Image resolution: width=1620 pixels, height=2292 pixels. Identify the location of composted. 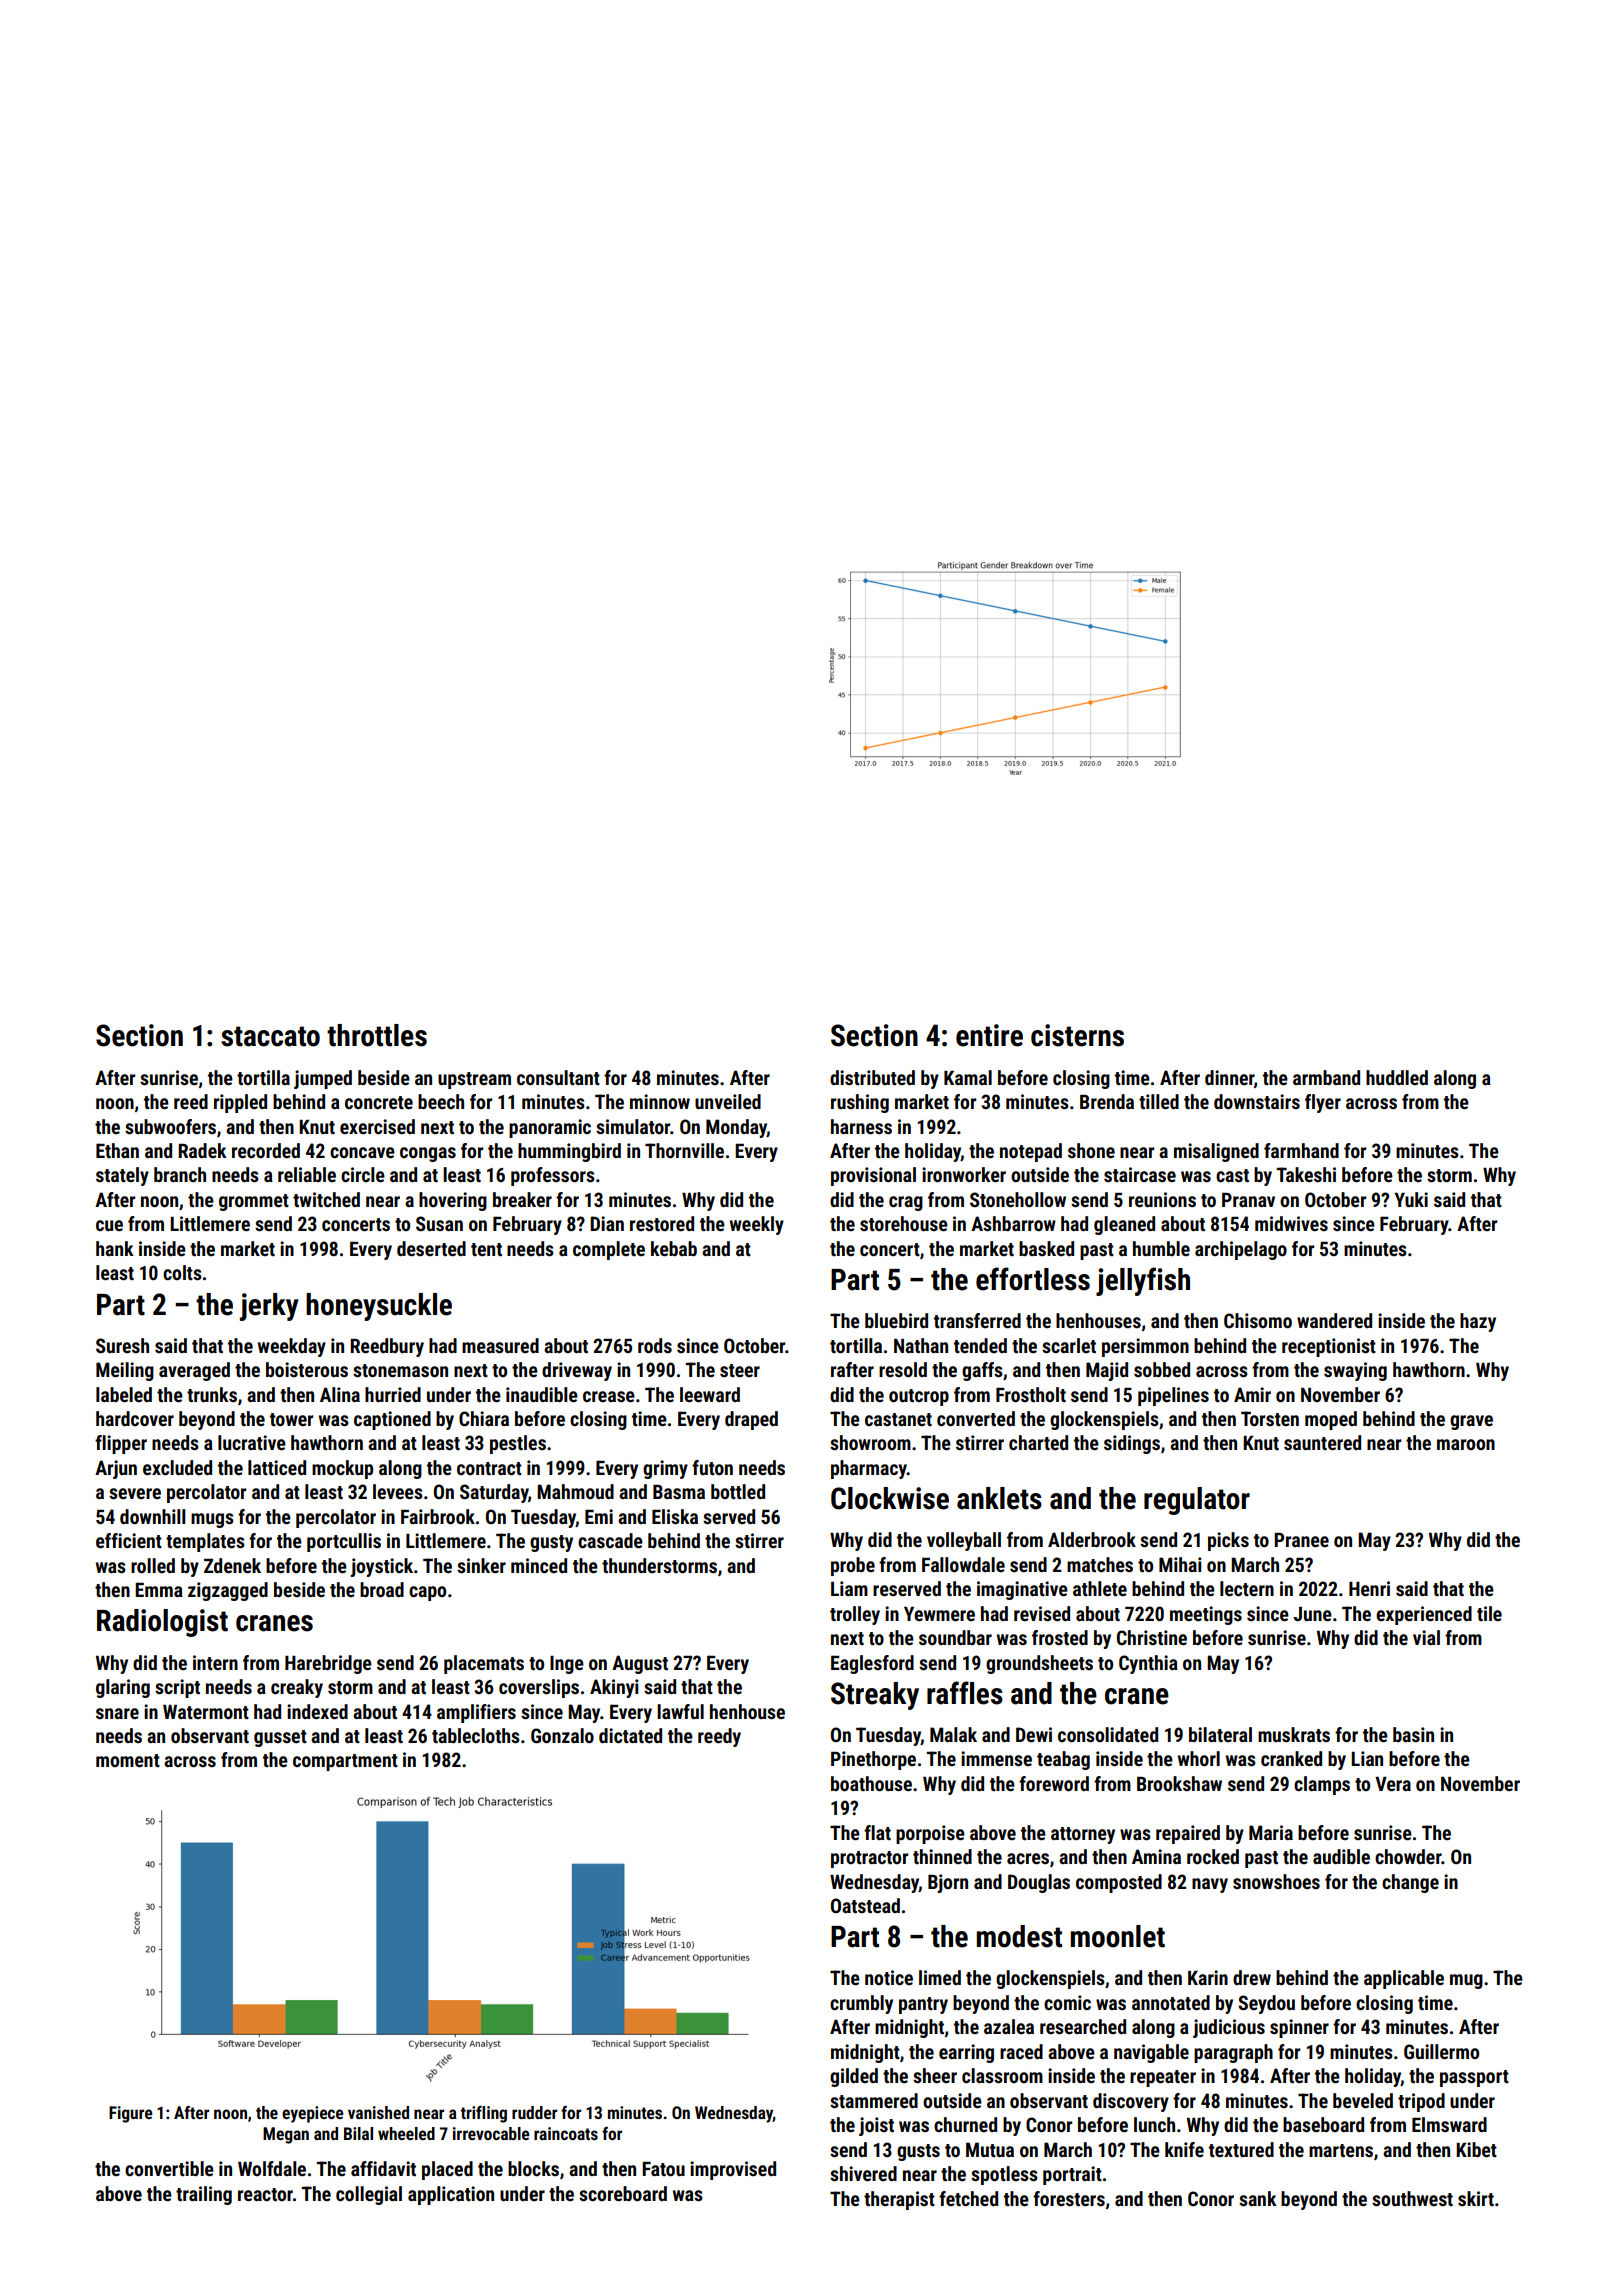
(1119, 1883).
